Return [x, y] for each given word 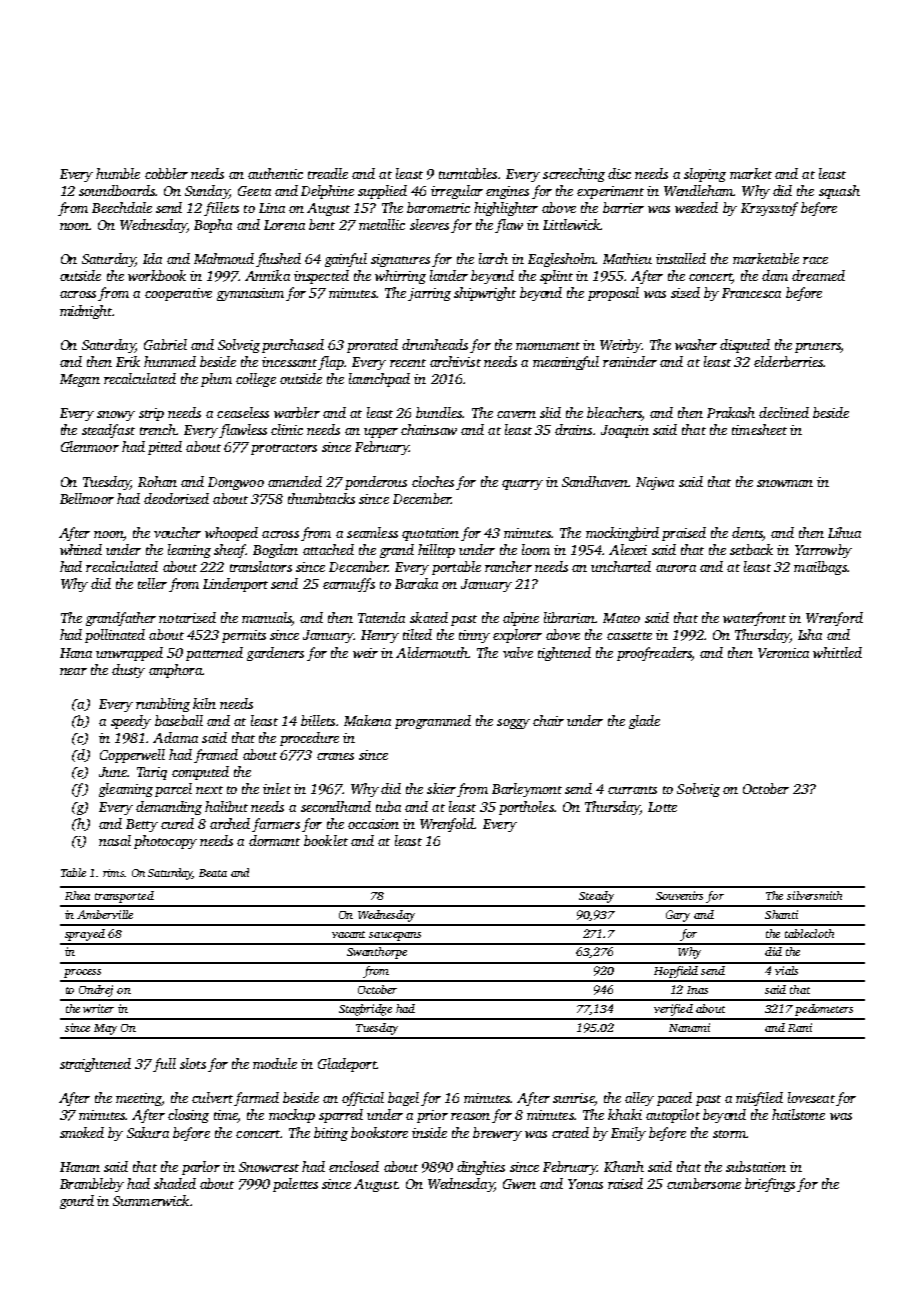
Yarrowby [823, 551]
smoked [82, 1132]
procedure [309, 739]
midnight [86, 312]
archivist [455, 361]
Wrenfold [447, 825]
